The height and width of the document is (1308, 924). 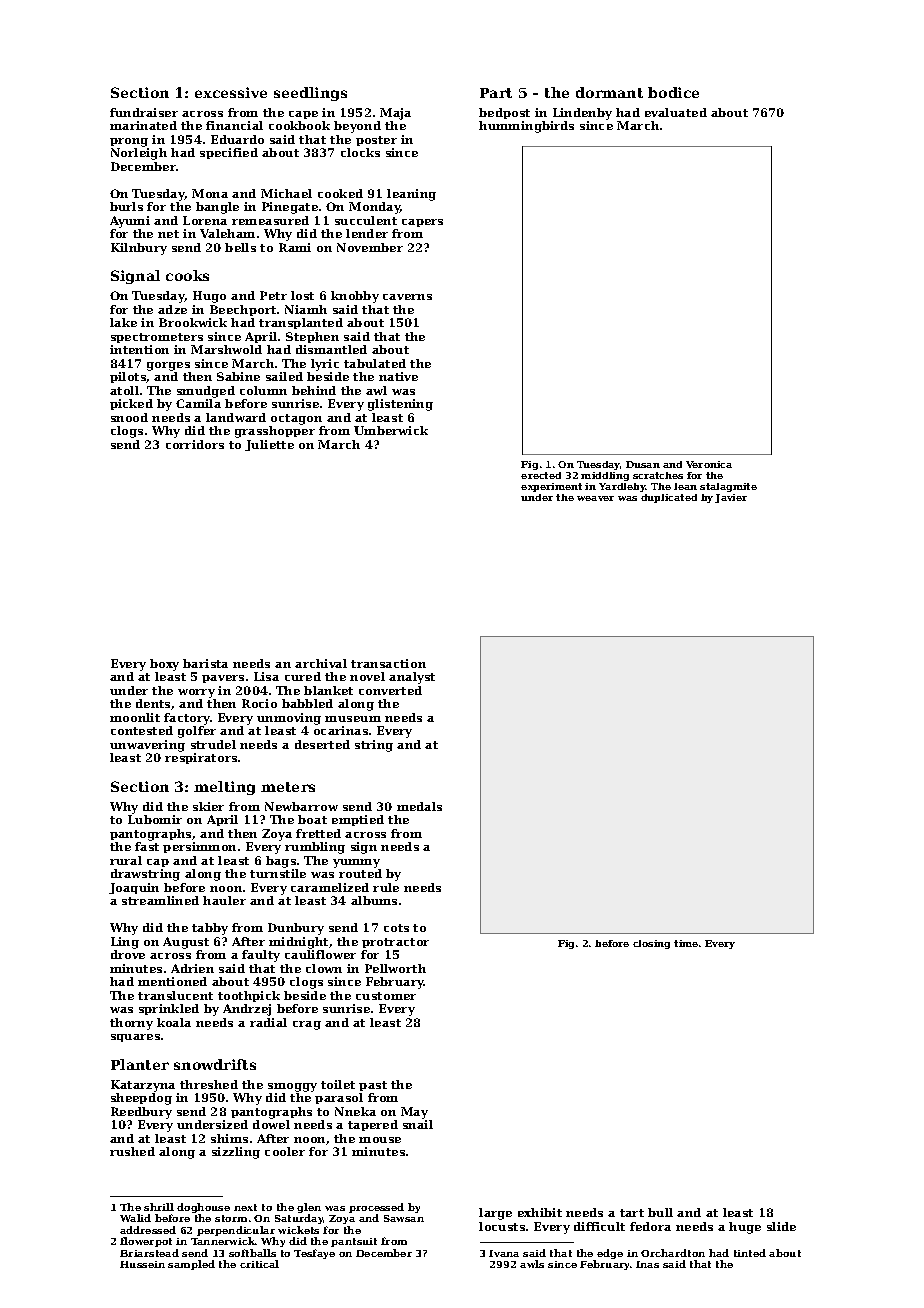 What do you see at coordinates (651, 944) in the document?
I see `closing` at bounding box center [651, 944].
